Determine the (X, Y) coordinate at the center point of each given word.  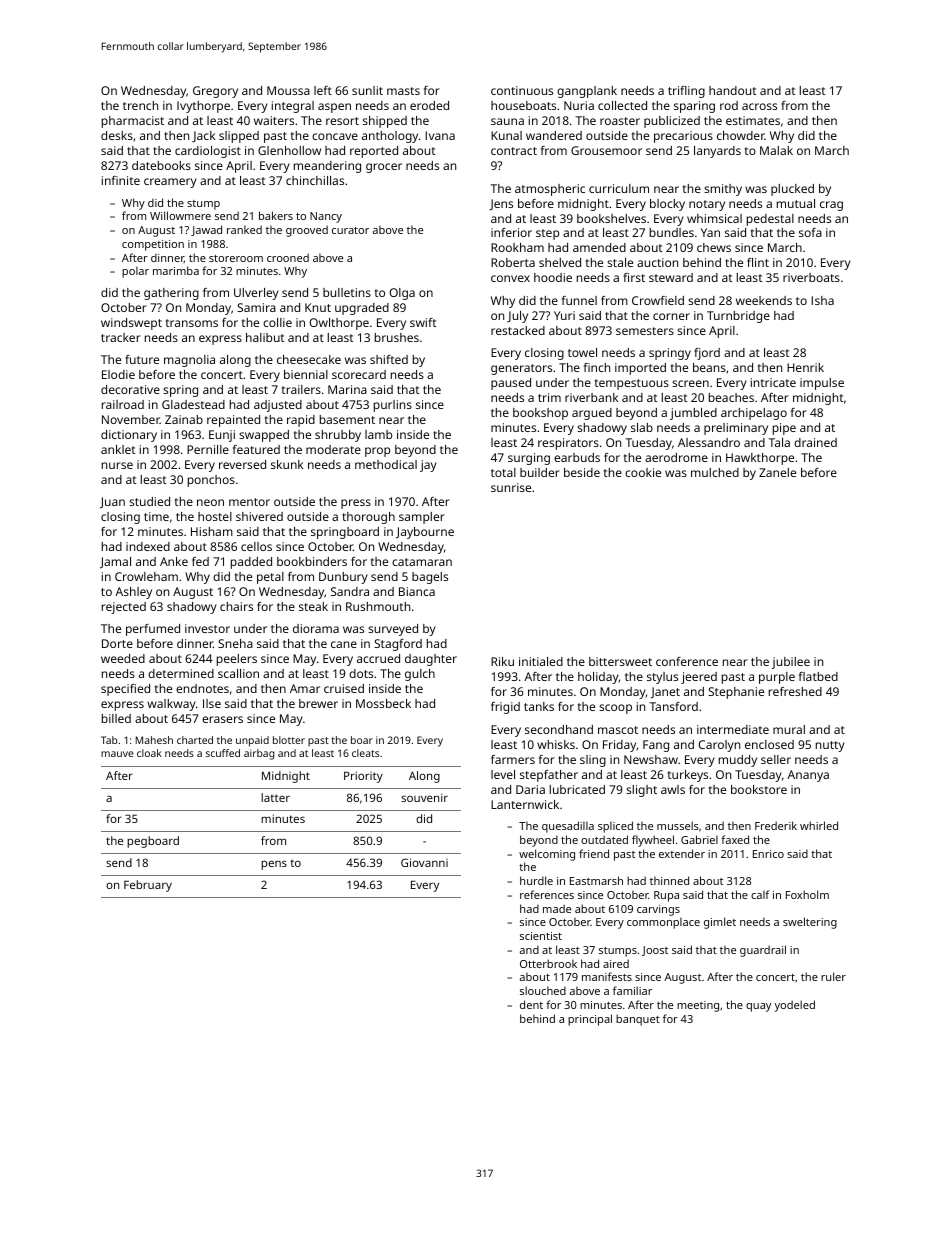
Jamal (115, 563)
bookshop (540, 414)
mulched (715, 472)
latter (275, 797)
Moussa (288, 90)
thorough (368, 518)
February (148, 886)
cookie (643, 472)
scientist (541, 936)
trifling (686, 92)
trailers (301, 389)
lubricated (577, 789)
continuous (522, 90)
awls (673, 789)
